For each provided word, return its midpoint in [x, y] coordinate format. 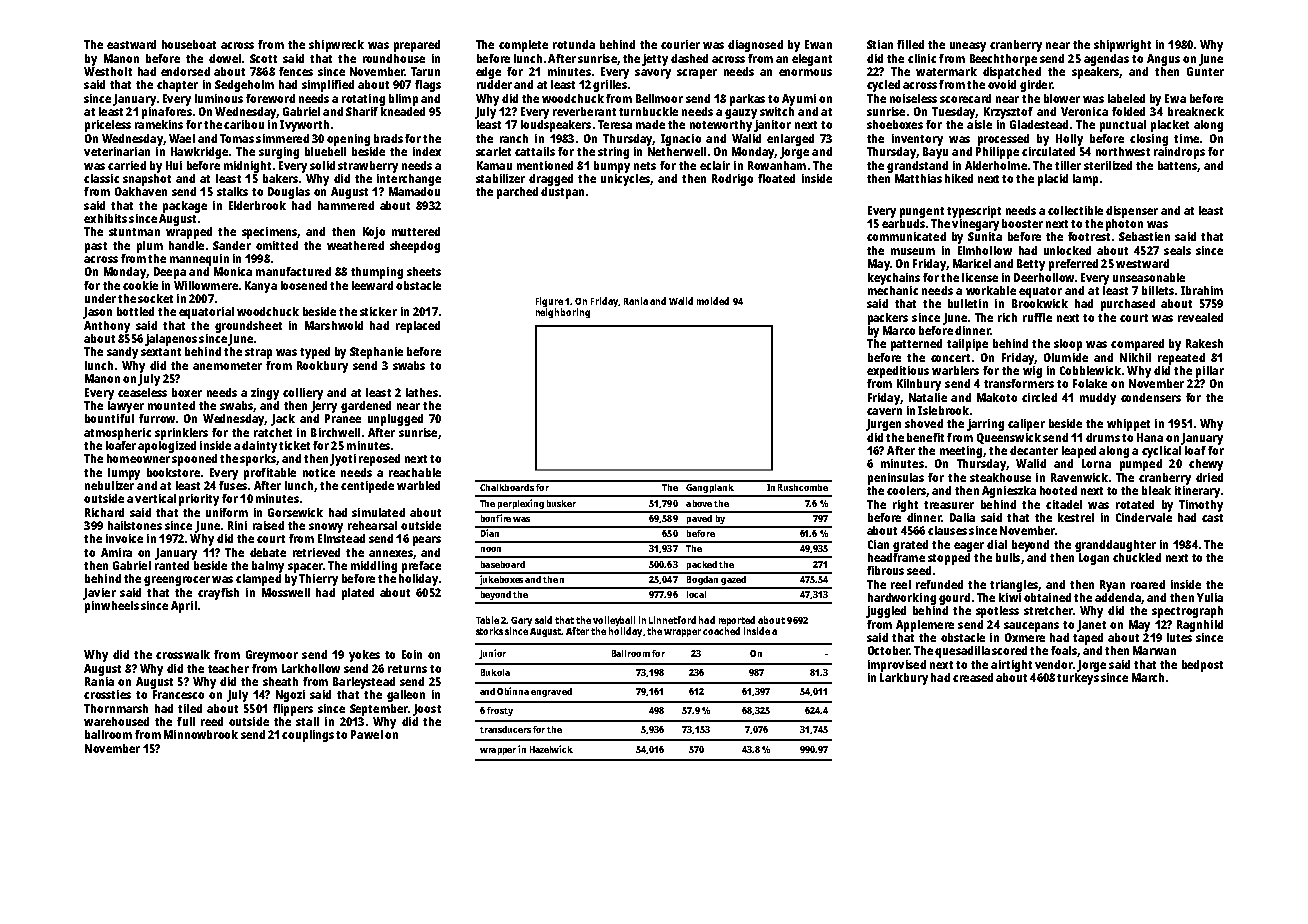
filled [910, 44]
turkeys [1078, 679]
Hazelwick [551, 749]
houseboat [189, 44]
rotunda [574, 44]
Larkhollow [311, 668]
